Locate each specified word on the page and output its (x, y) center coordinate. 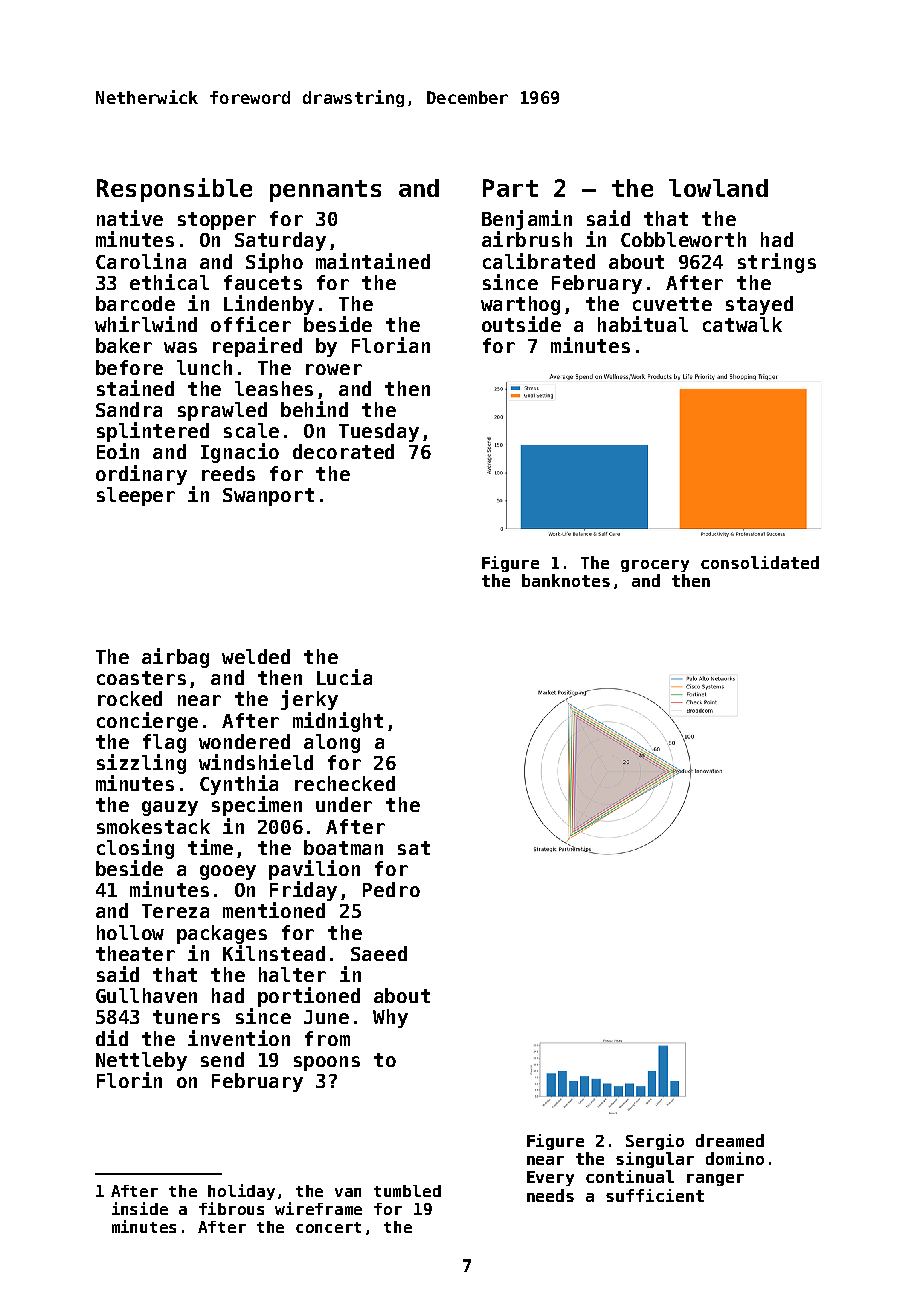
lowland (718, 188)
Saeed (379, 953)
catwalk (742, 324)
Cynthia (239, 785)
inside (140, 1208)
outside (521, 324)
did (112, 1038)
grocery (655, 566)
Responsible (174, 190)
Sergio (655, 1142)
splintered (153, 432)
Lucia (344, 677)
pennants (325, 191)
